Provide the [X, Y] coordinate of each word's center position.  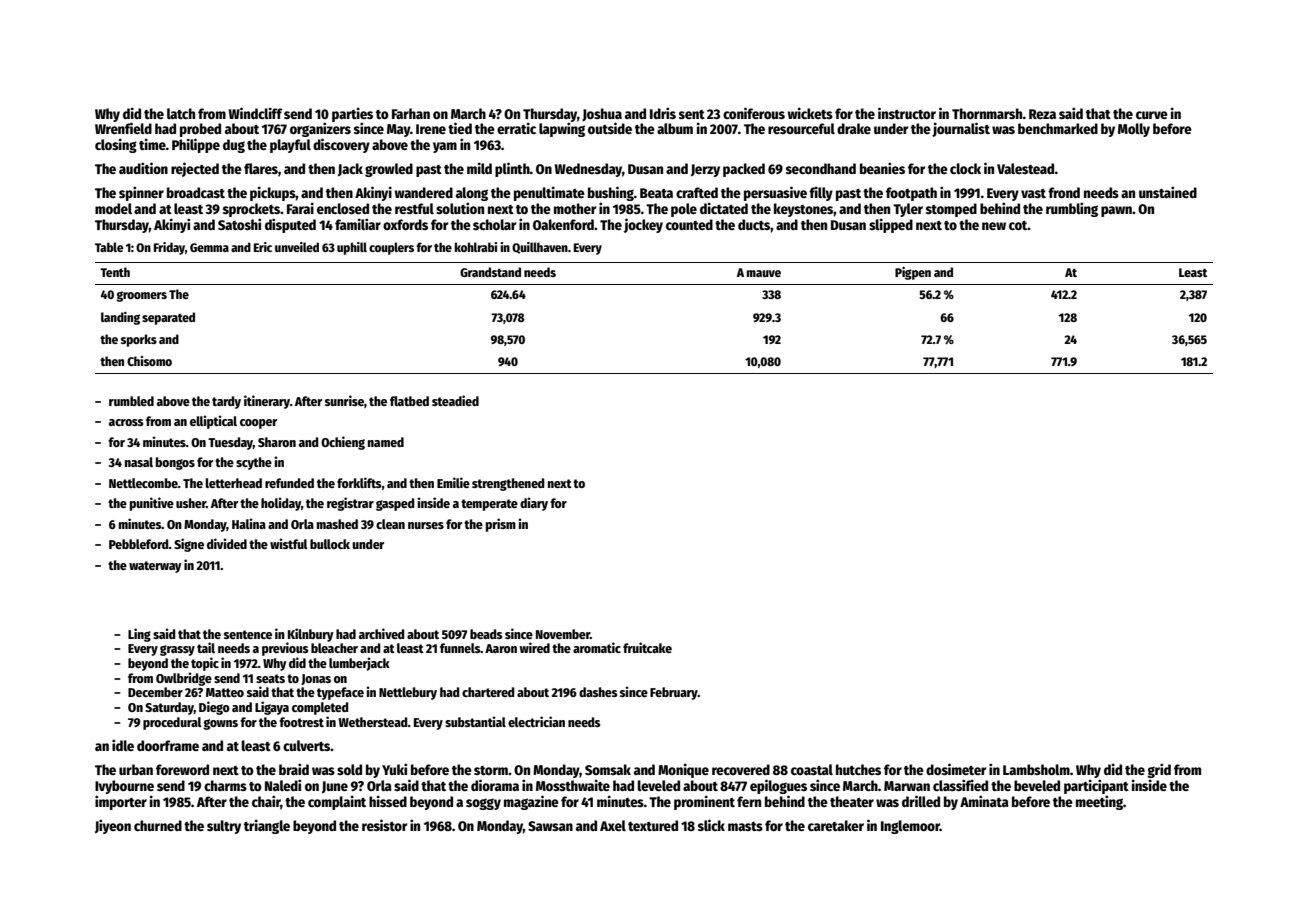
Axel [613, 825]
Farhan [411, 113]
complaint [337, 802]
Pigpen [913, 273]
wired [534, 647]
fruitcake [647, 647]
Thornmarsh [987, 113]
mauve [764, 273]
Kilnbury [311, 635]
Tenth [115, 272]
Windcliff [256, 113]
